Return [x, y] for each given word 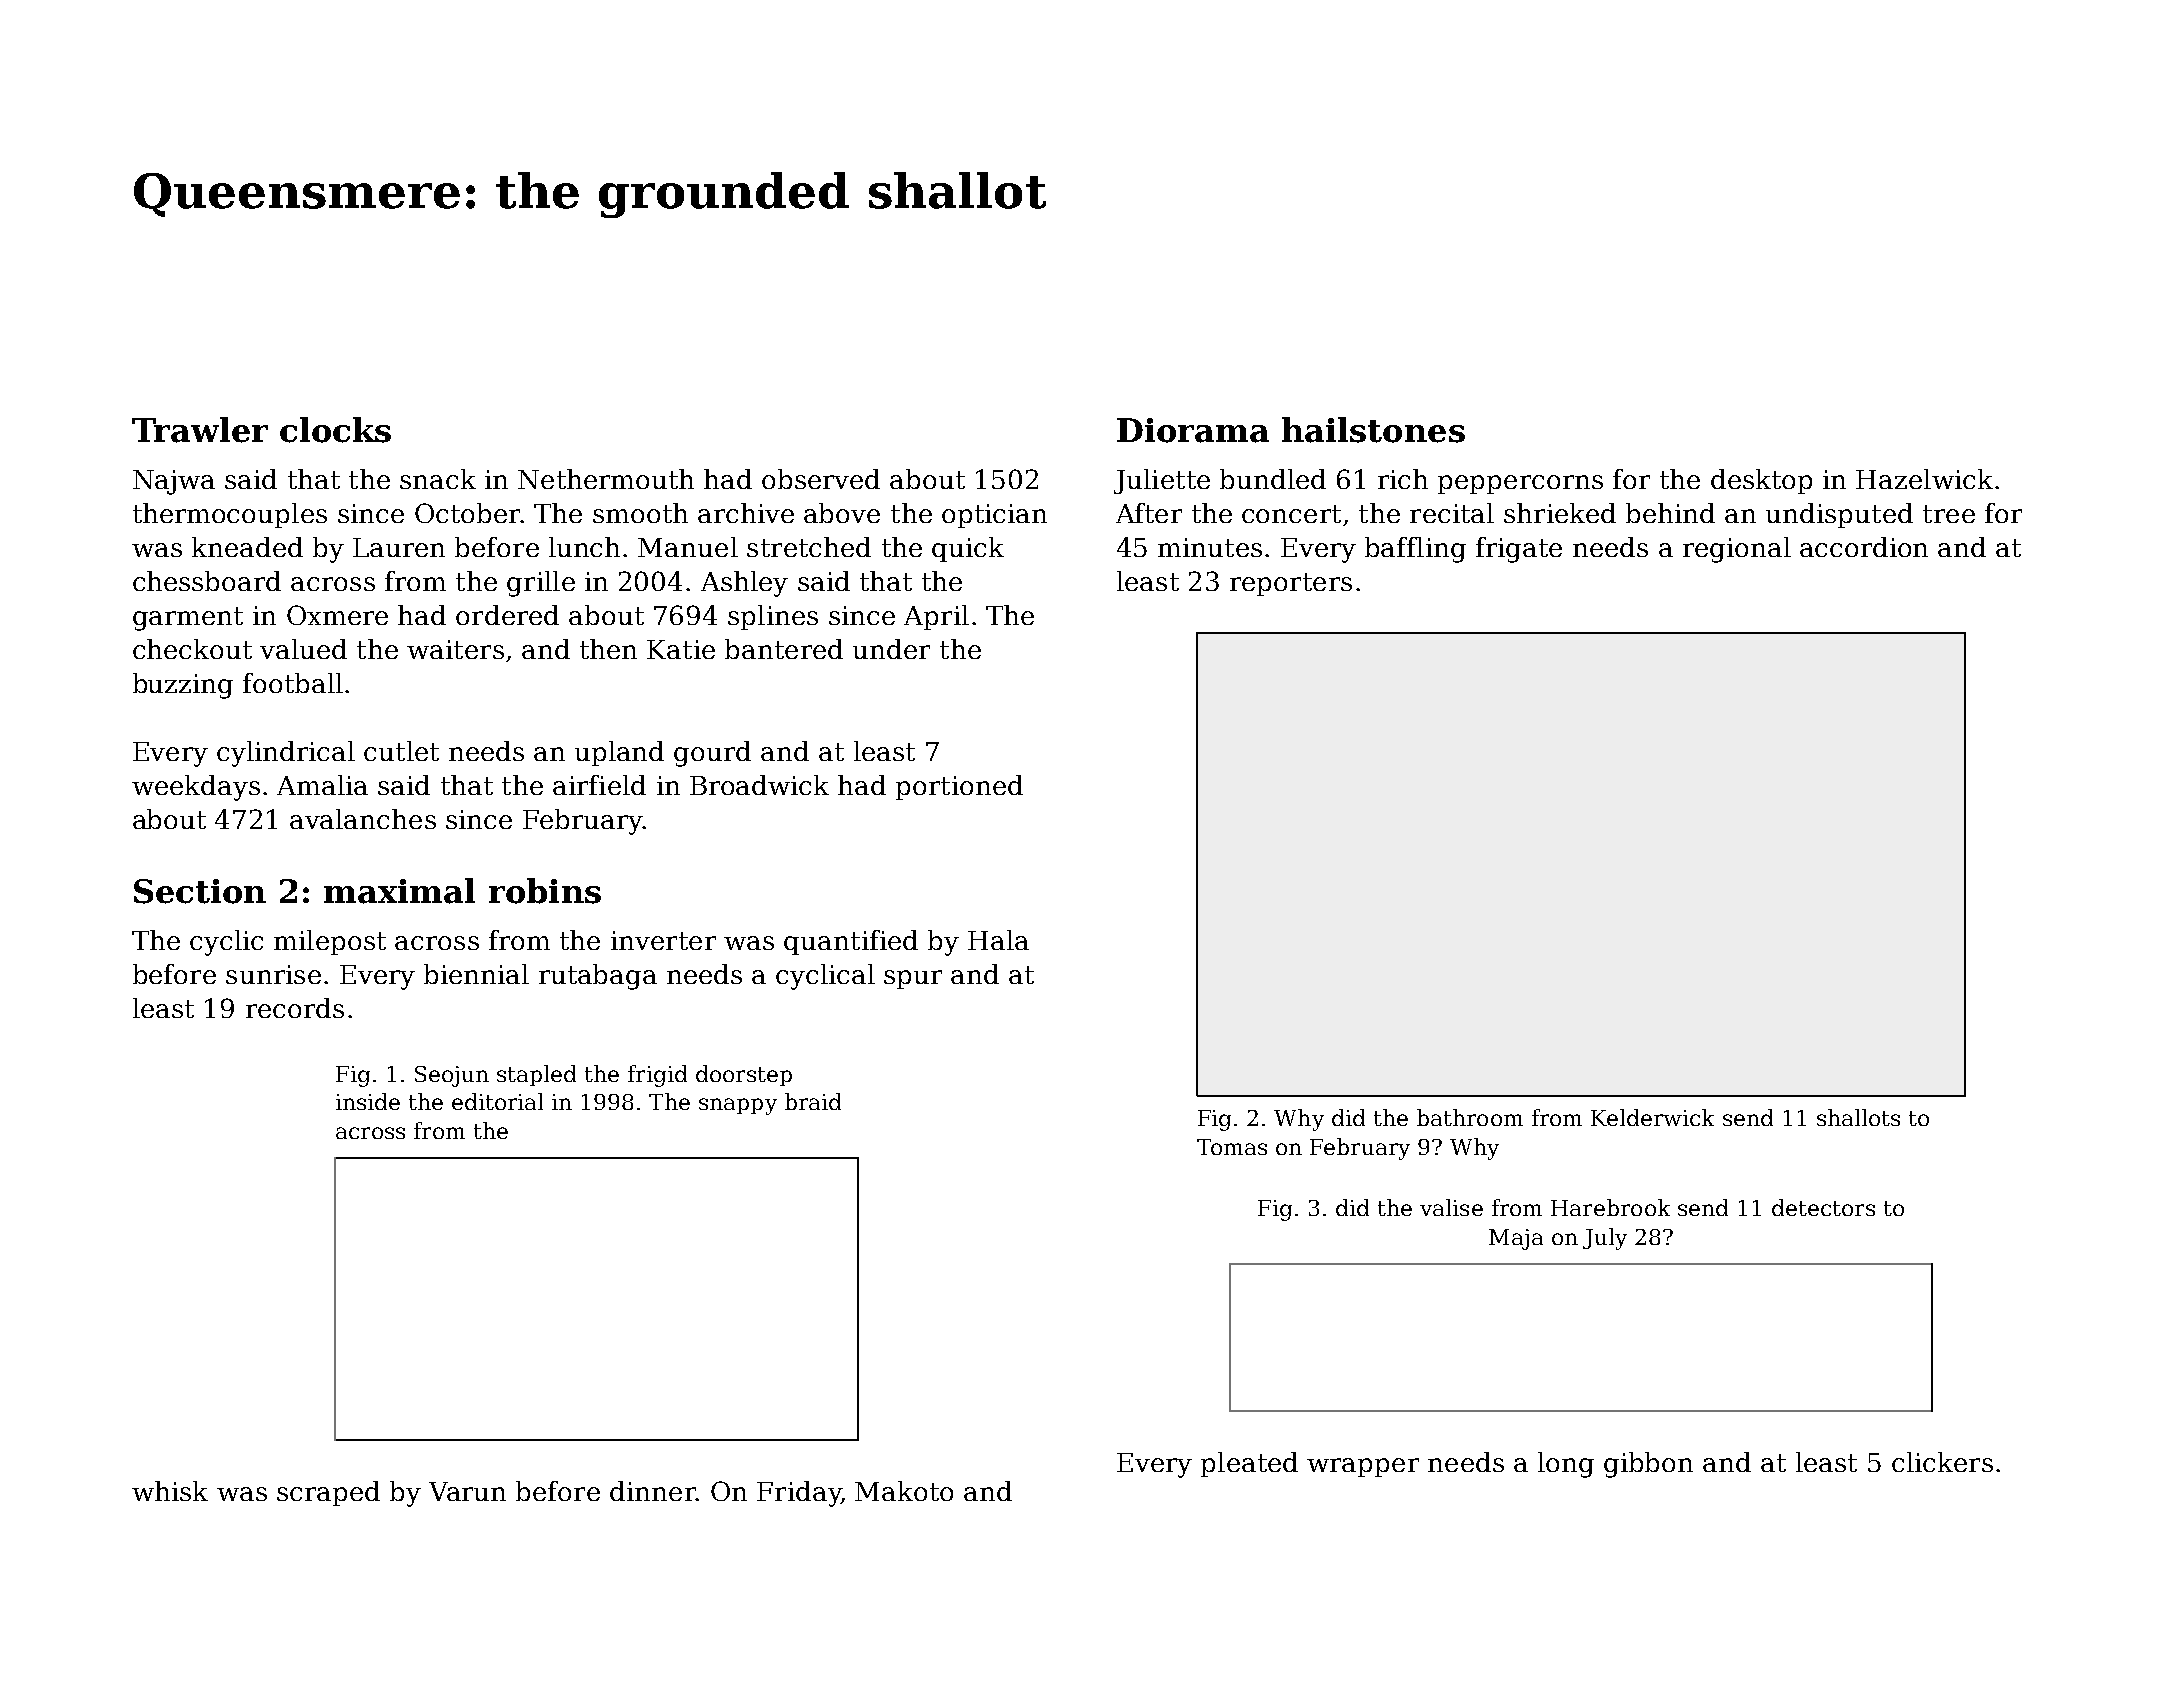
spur [913, 979]
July [1605, 1239]
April [936, 617]
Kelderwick [1652, 1117]
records [295, 1008]
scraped [328, 1493]
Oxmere [337, 615]
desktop [1761, 481]
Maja [1516, 1239]
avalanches [363, 819]
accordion [1864, 547]
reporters [1291, 584]
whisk [170, 1491]
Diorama [1193, 430]
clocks [335, 430]
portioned [959, 787]
